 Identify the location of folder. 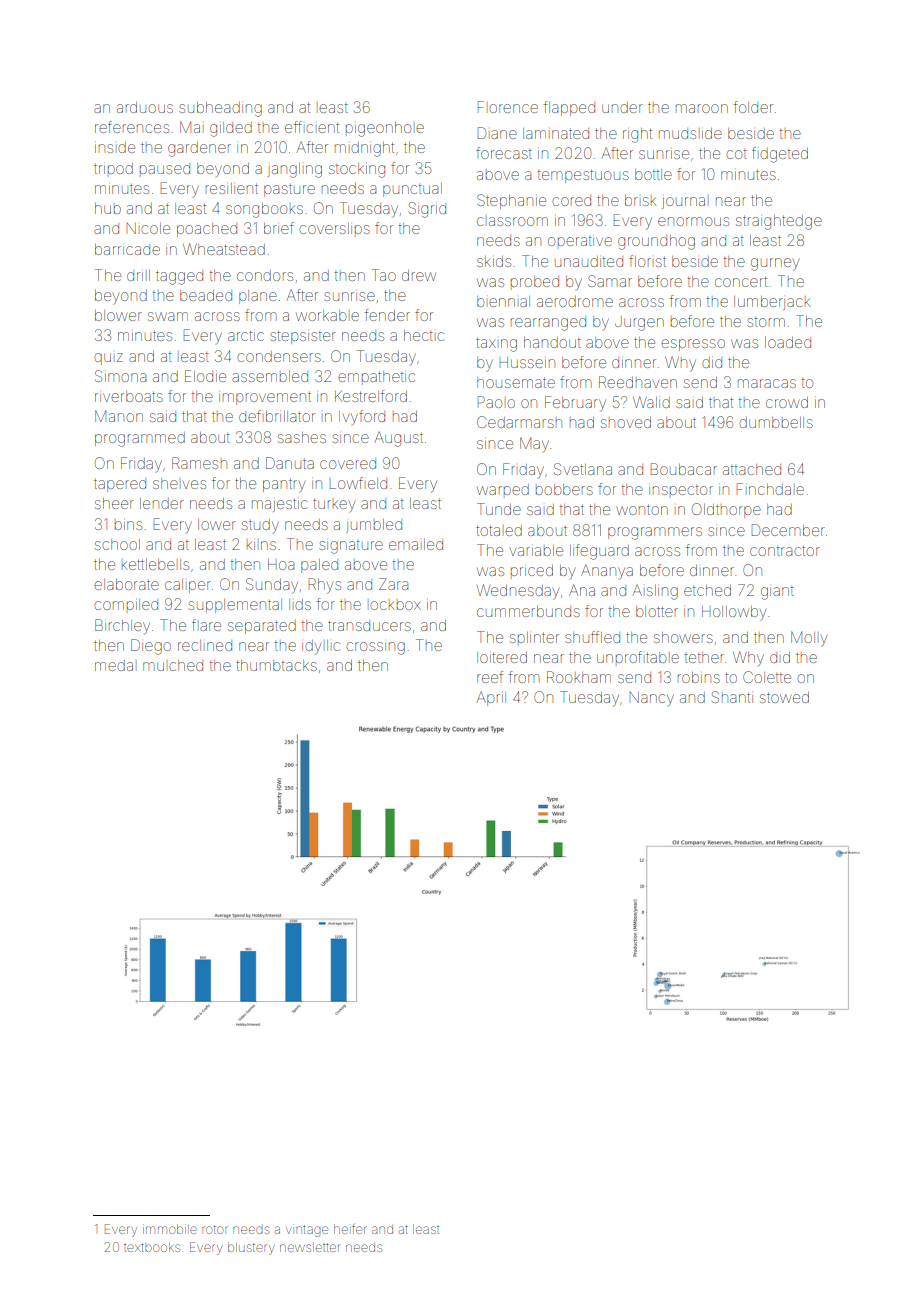
(753, 107).
